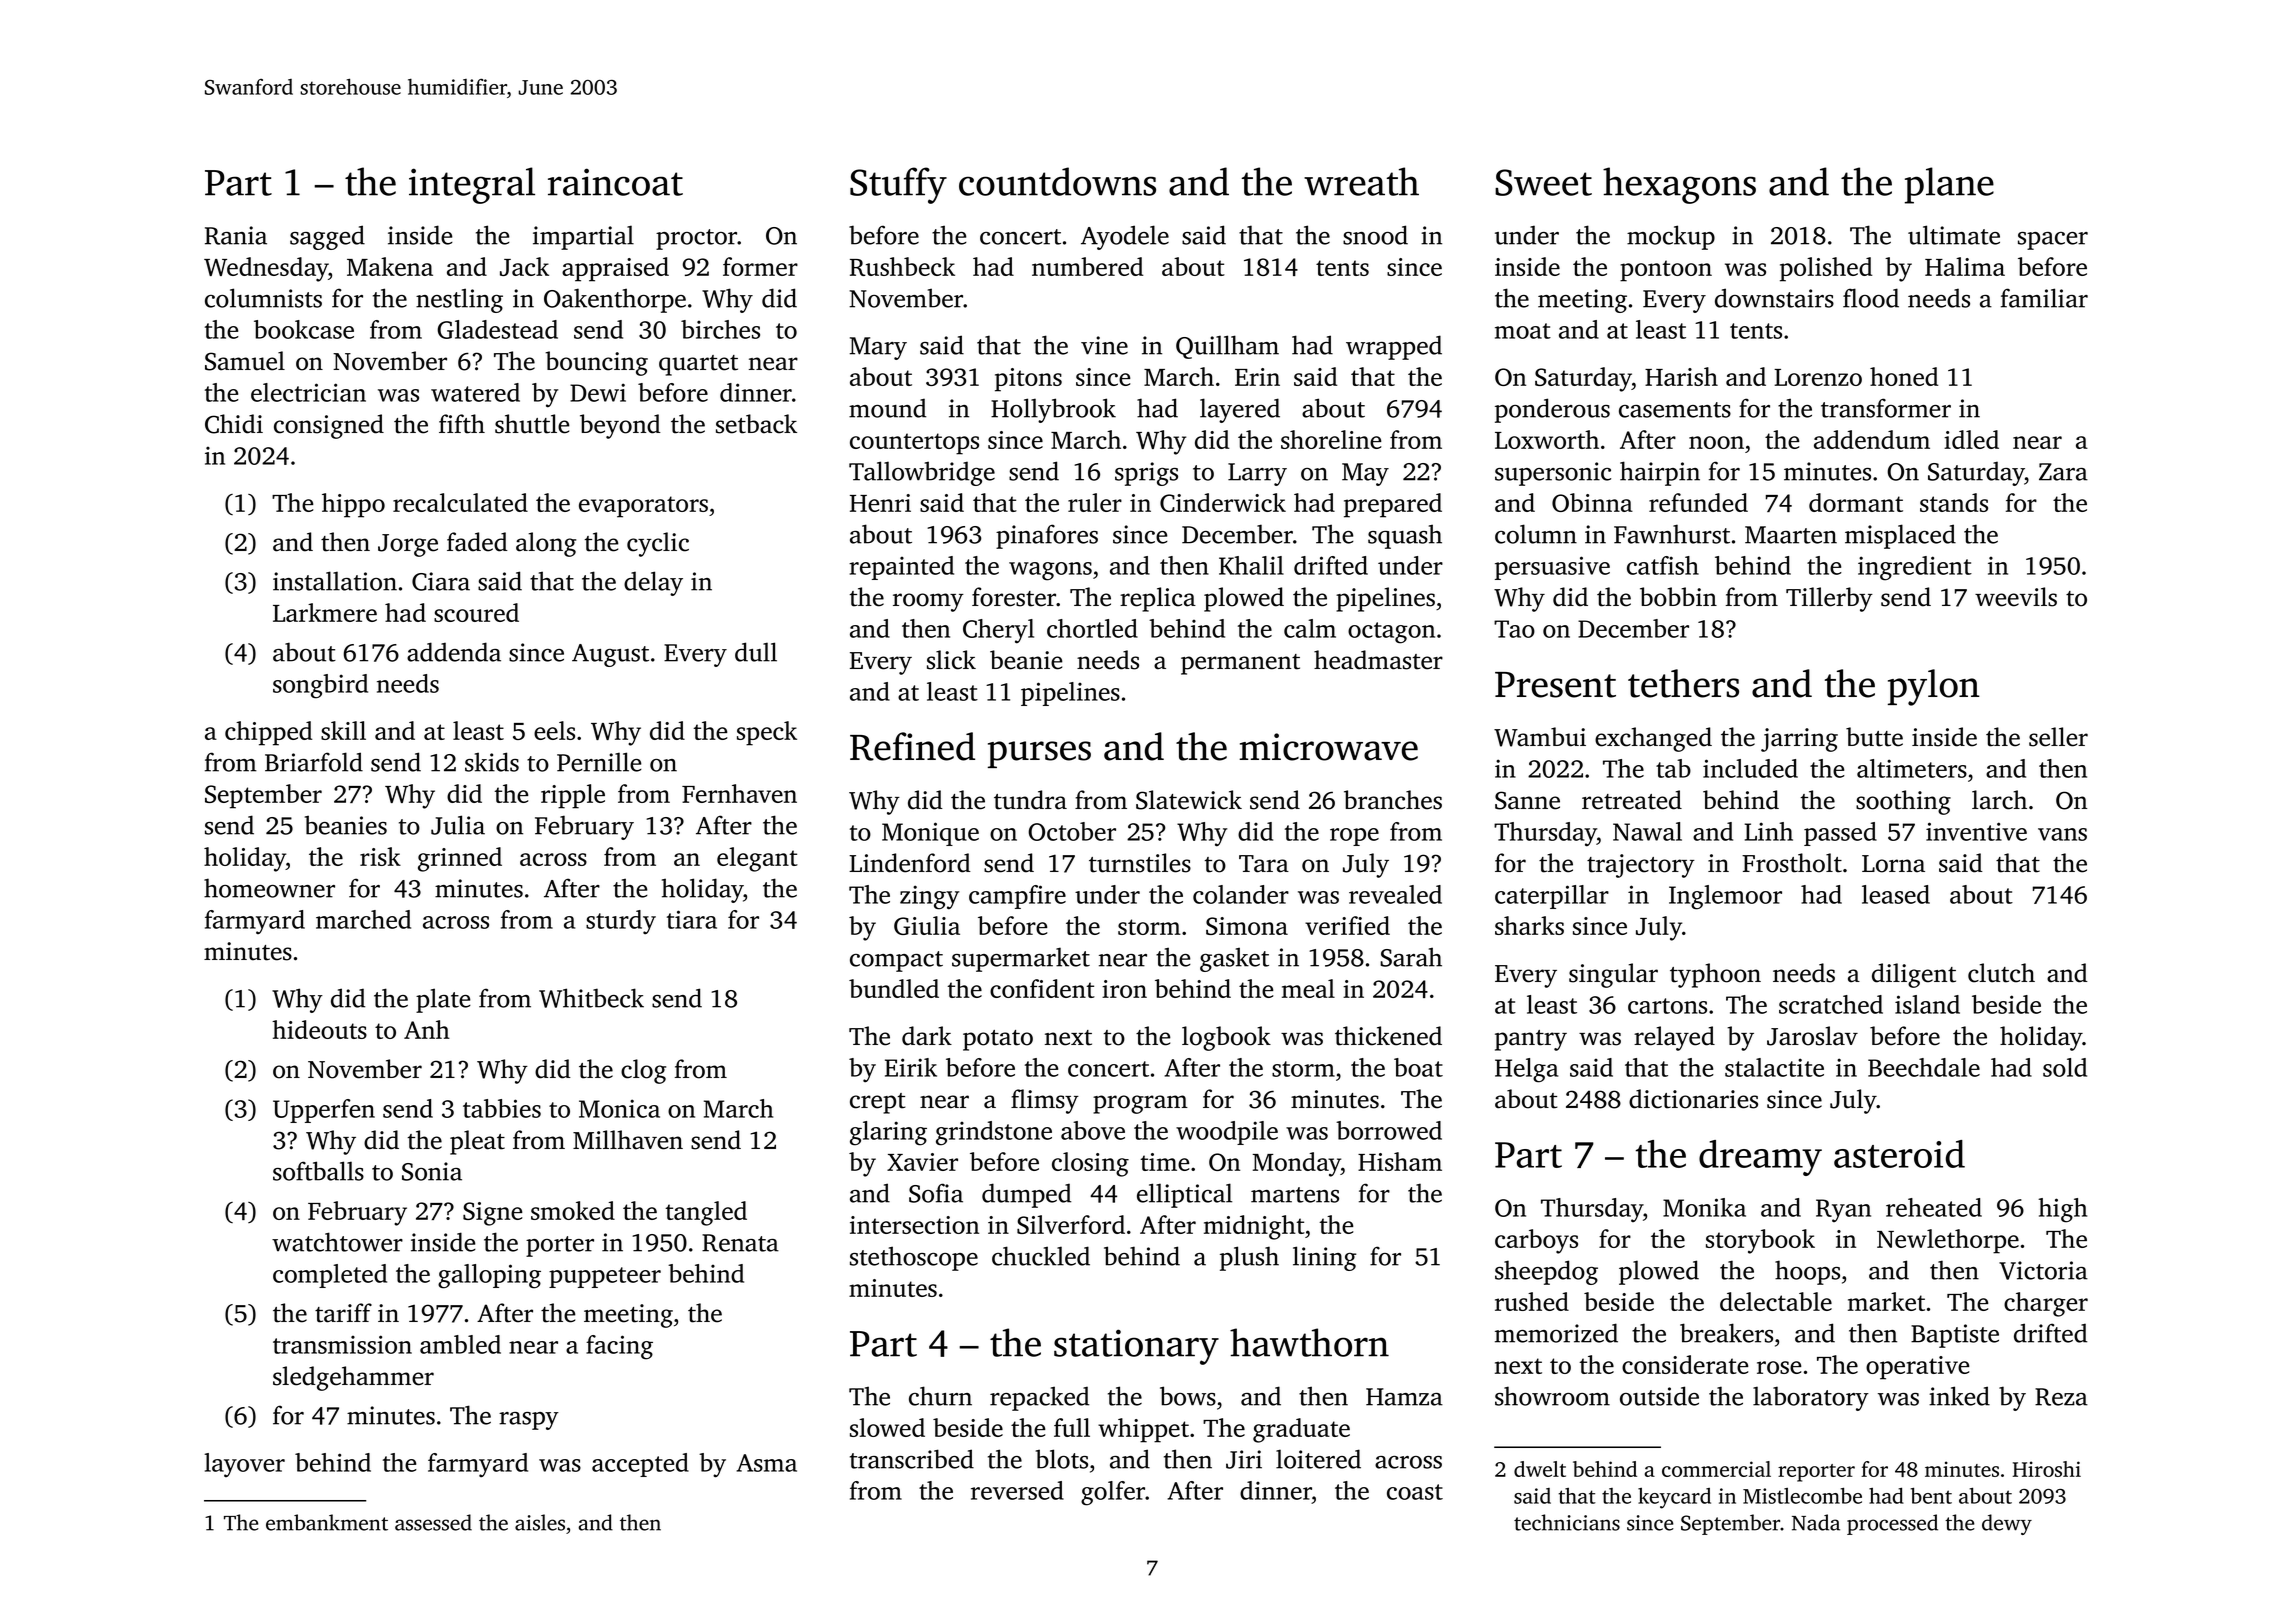  Describe the element at coordinates (1774, 298) in the page. I see `downstairs` at that location.
